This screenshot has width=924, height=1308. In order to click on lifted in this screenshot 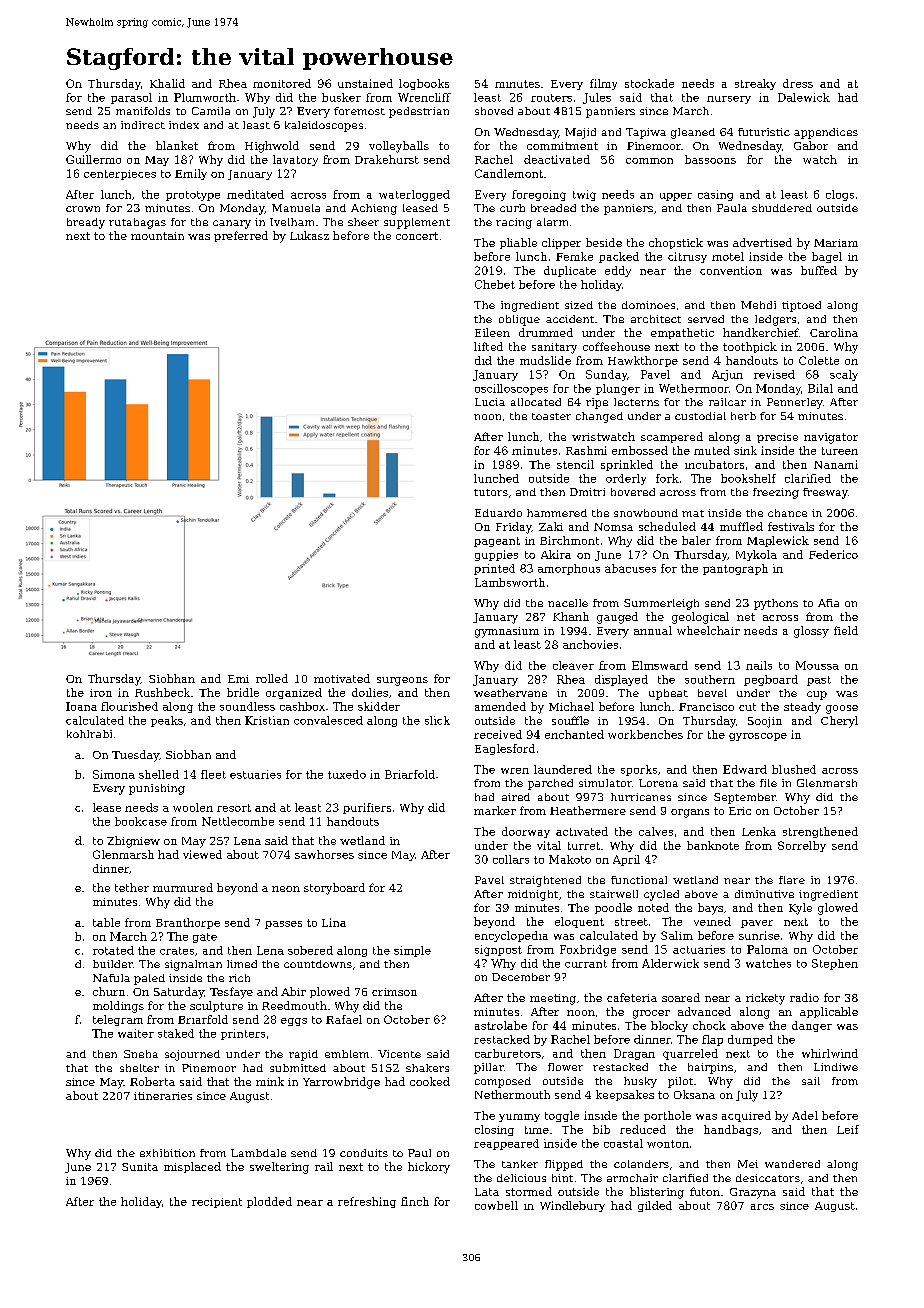, I will do `click(488, 346)`.
